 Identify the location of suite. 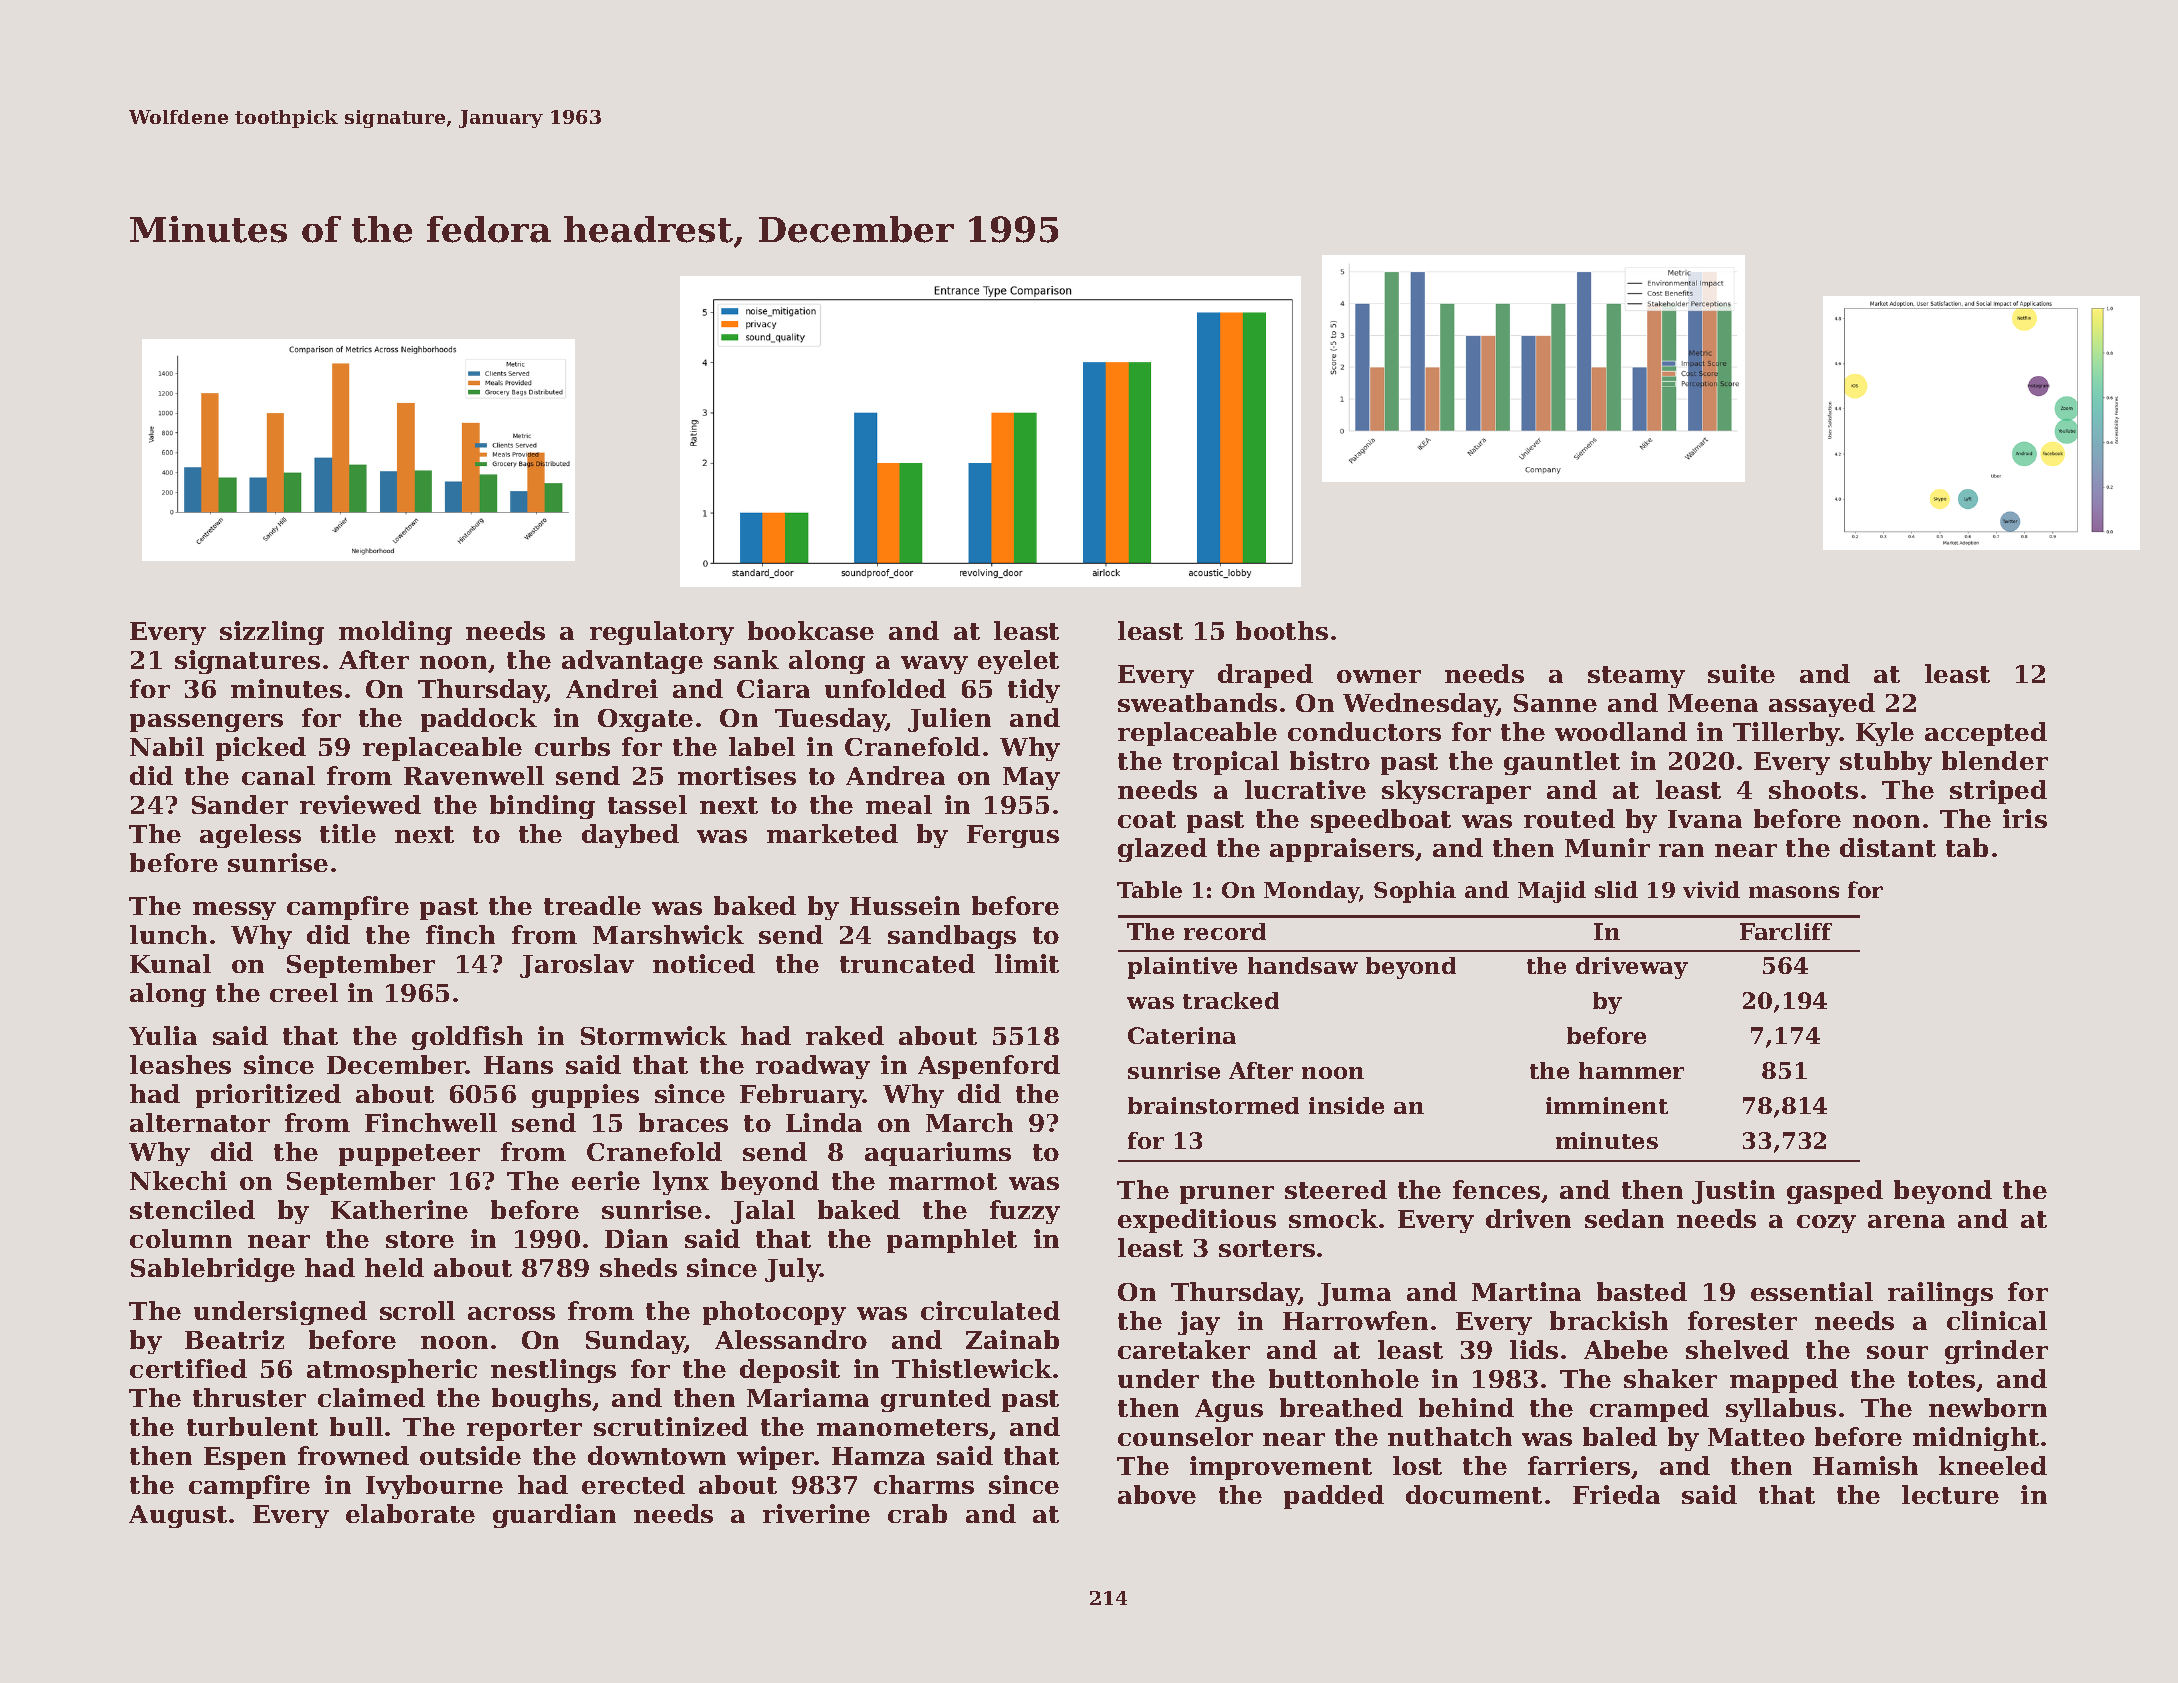
(1741, 673).
